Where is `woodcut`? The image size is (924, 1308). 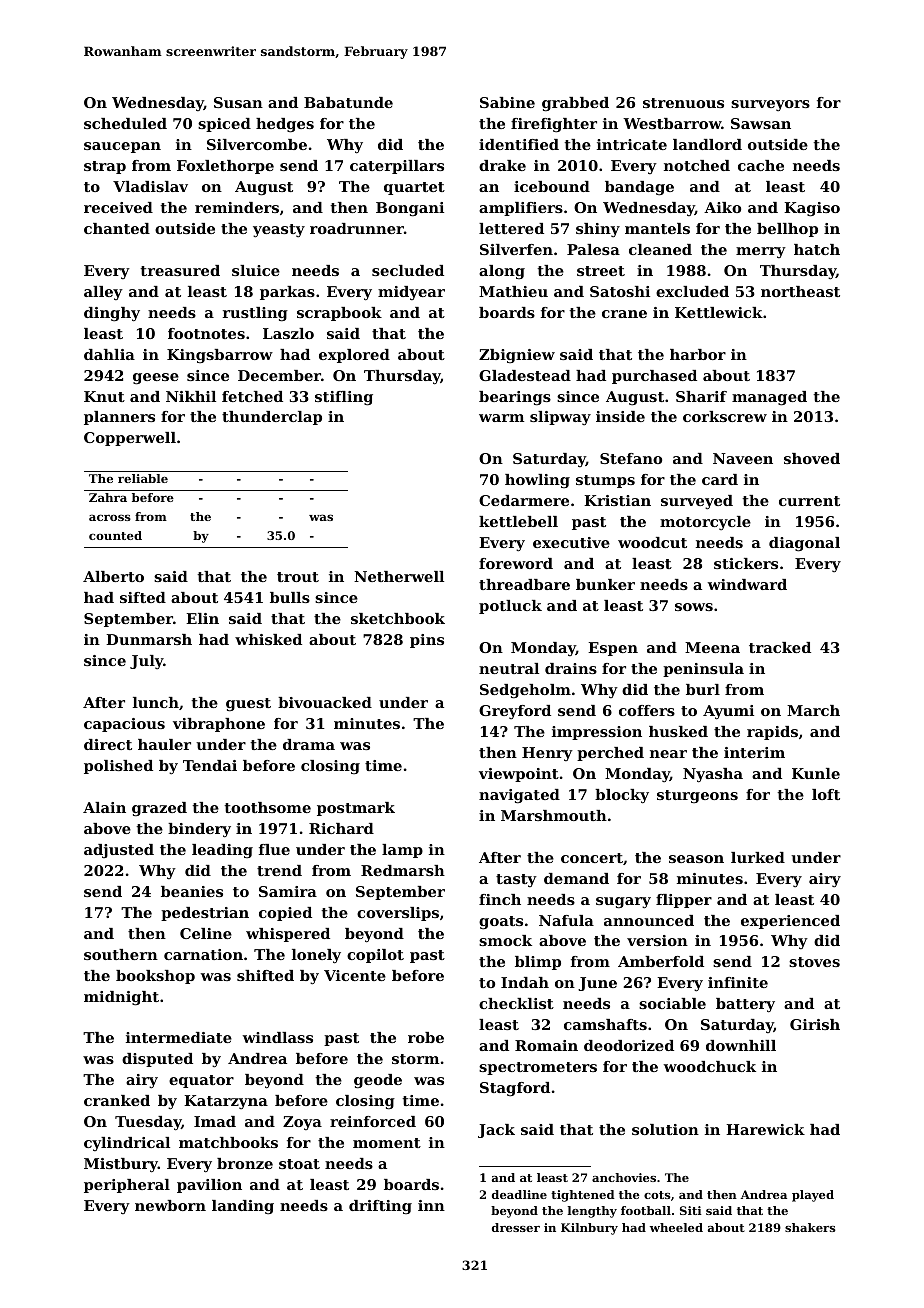 woodcut is located at coordinates (652, 542).
